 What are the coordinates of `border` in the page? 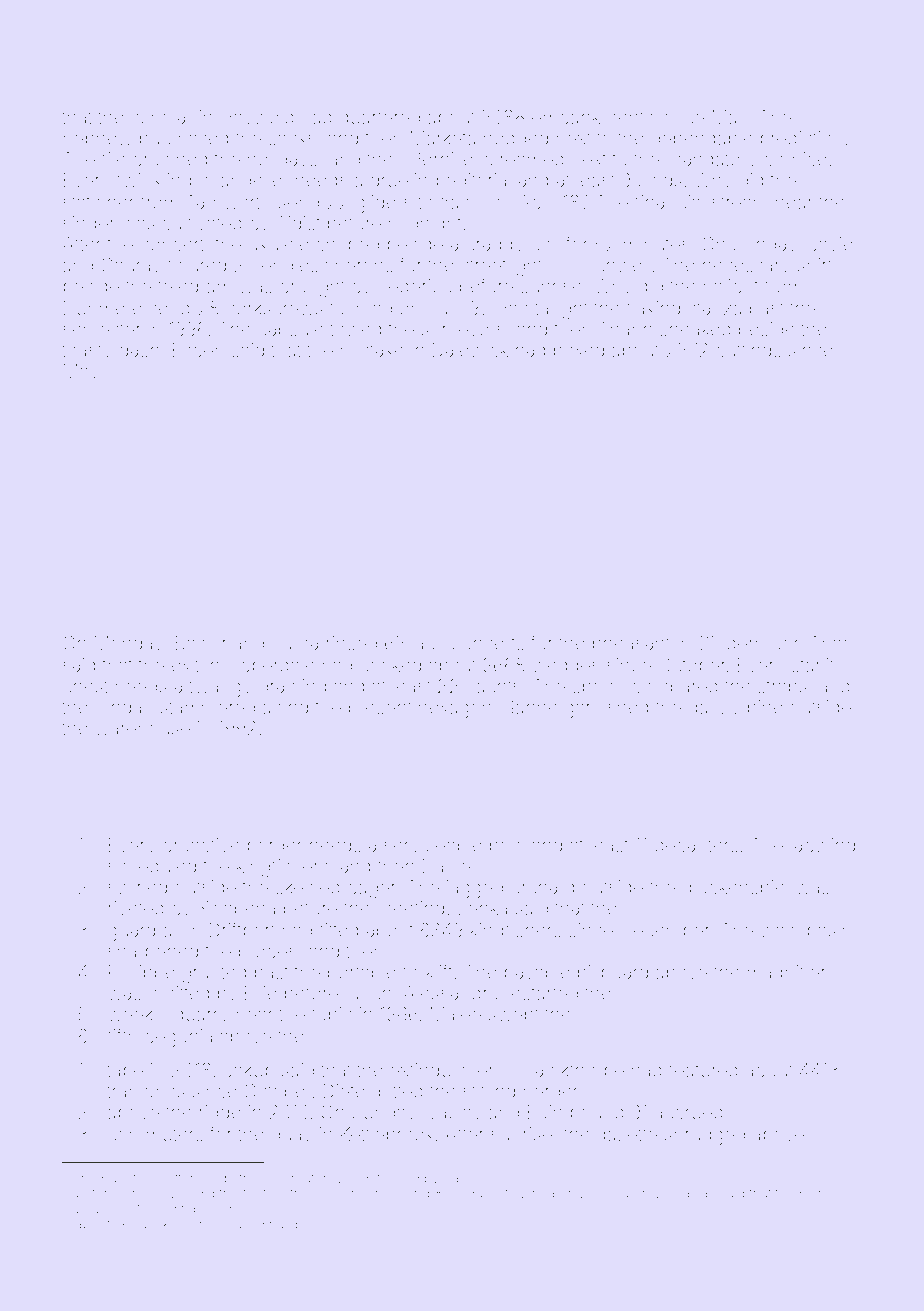 It's located at (275, 845).
